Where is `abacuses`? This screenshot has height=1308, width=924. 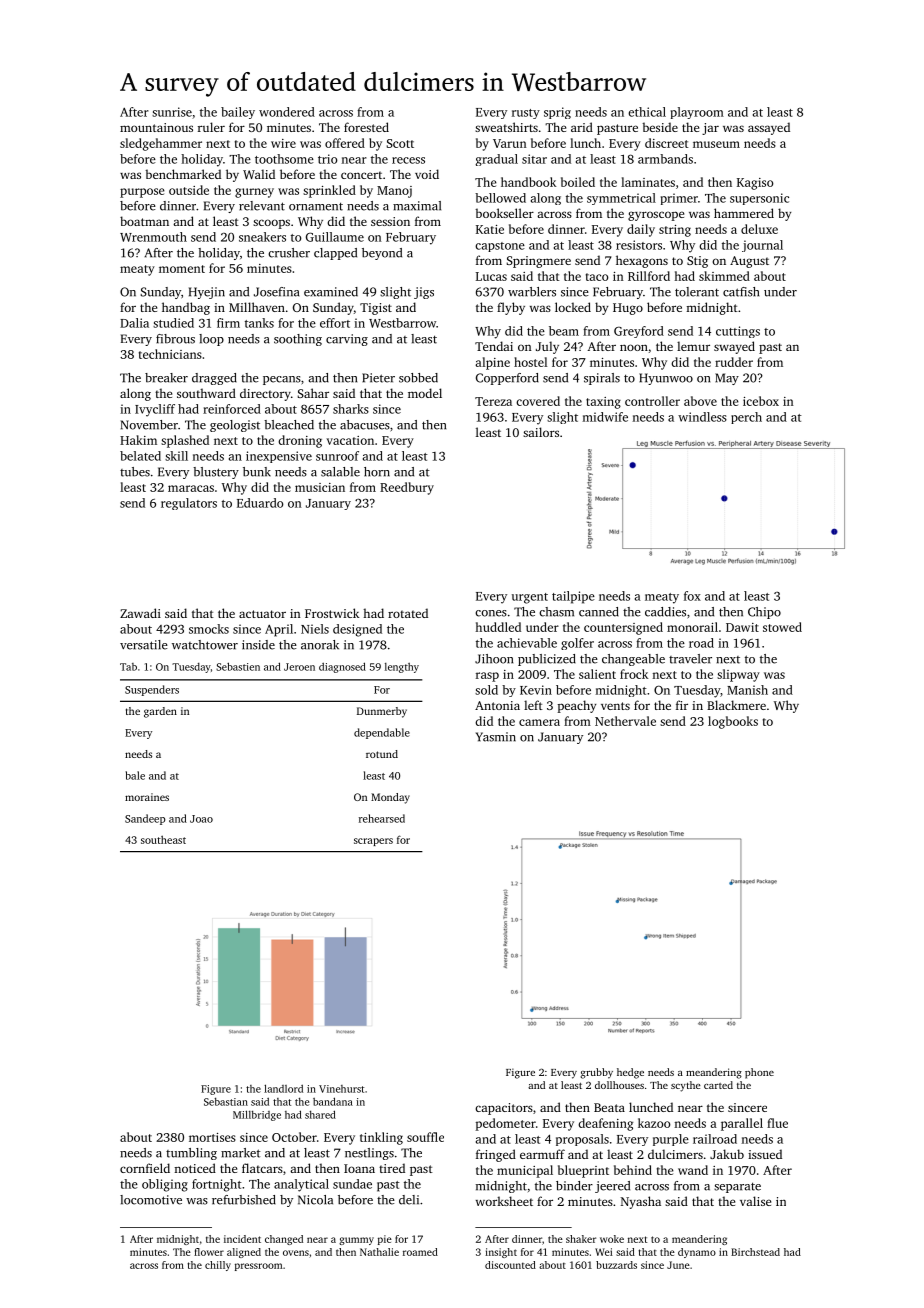 abacuses is located at coordinates (365, 425).
